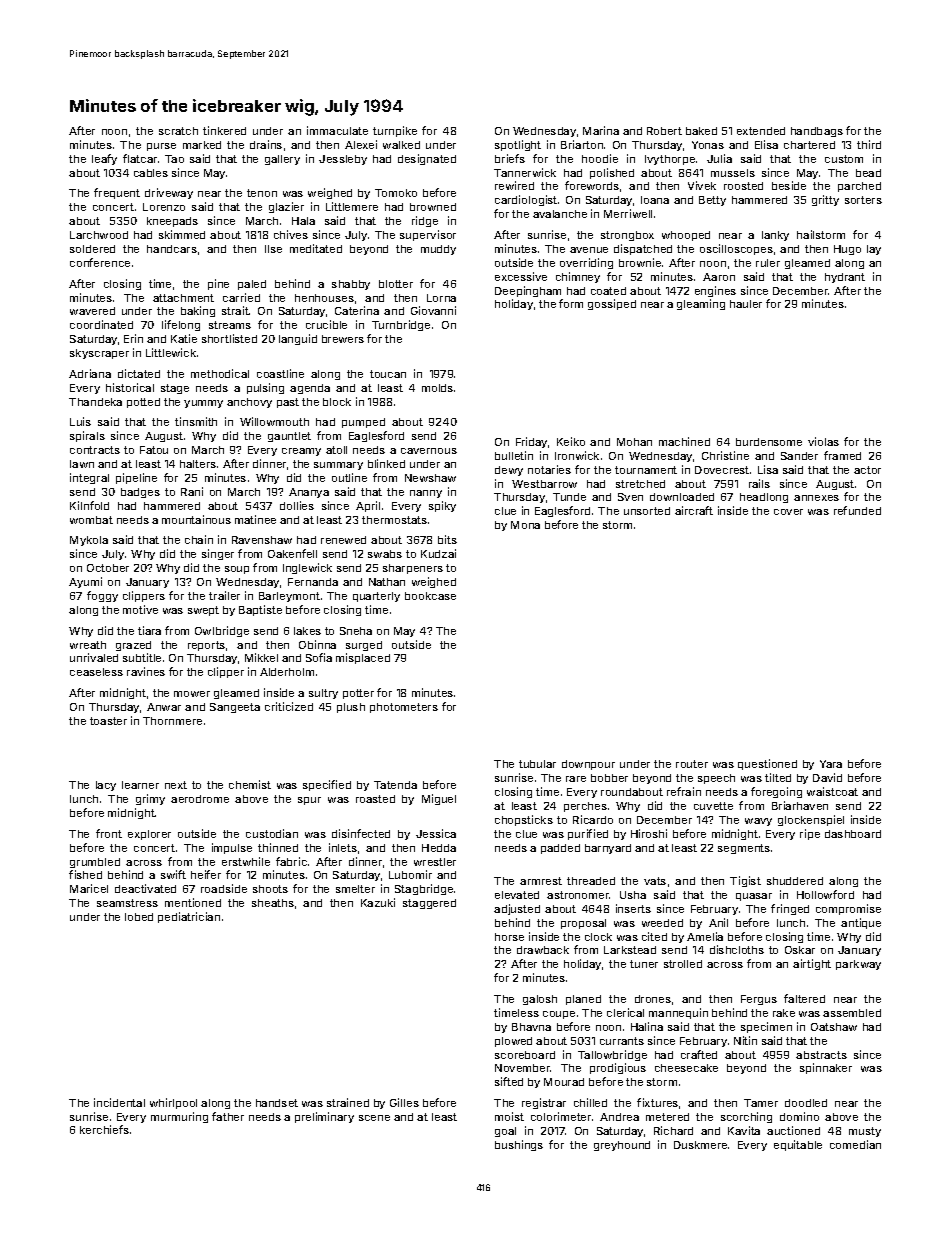 The width and height of the screenshot is (952, 1233). What do you see at coordinates (178, 131) in the screenshot?
I see `scratch` at bounding box center [178, 131].
